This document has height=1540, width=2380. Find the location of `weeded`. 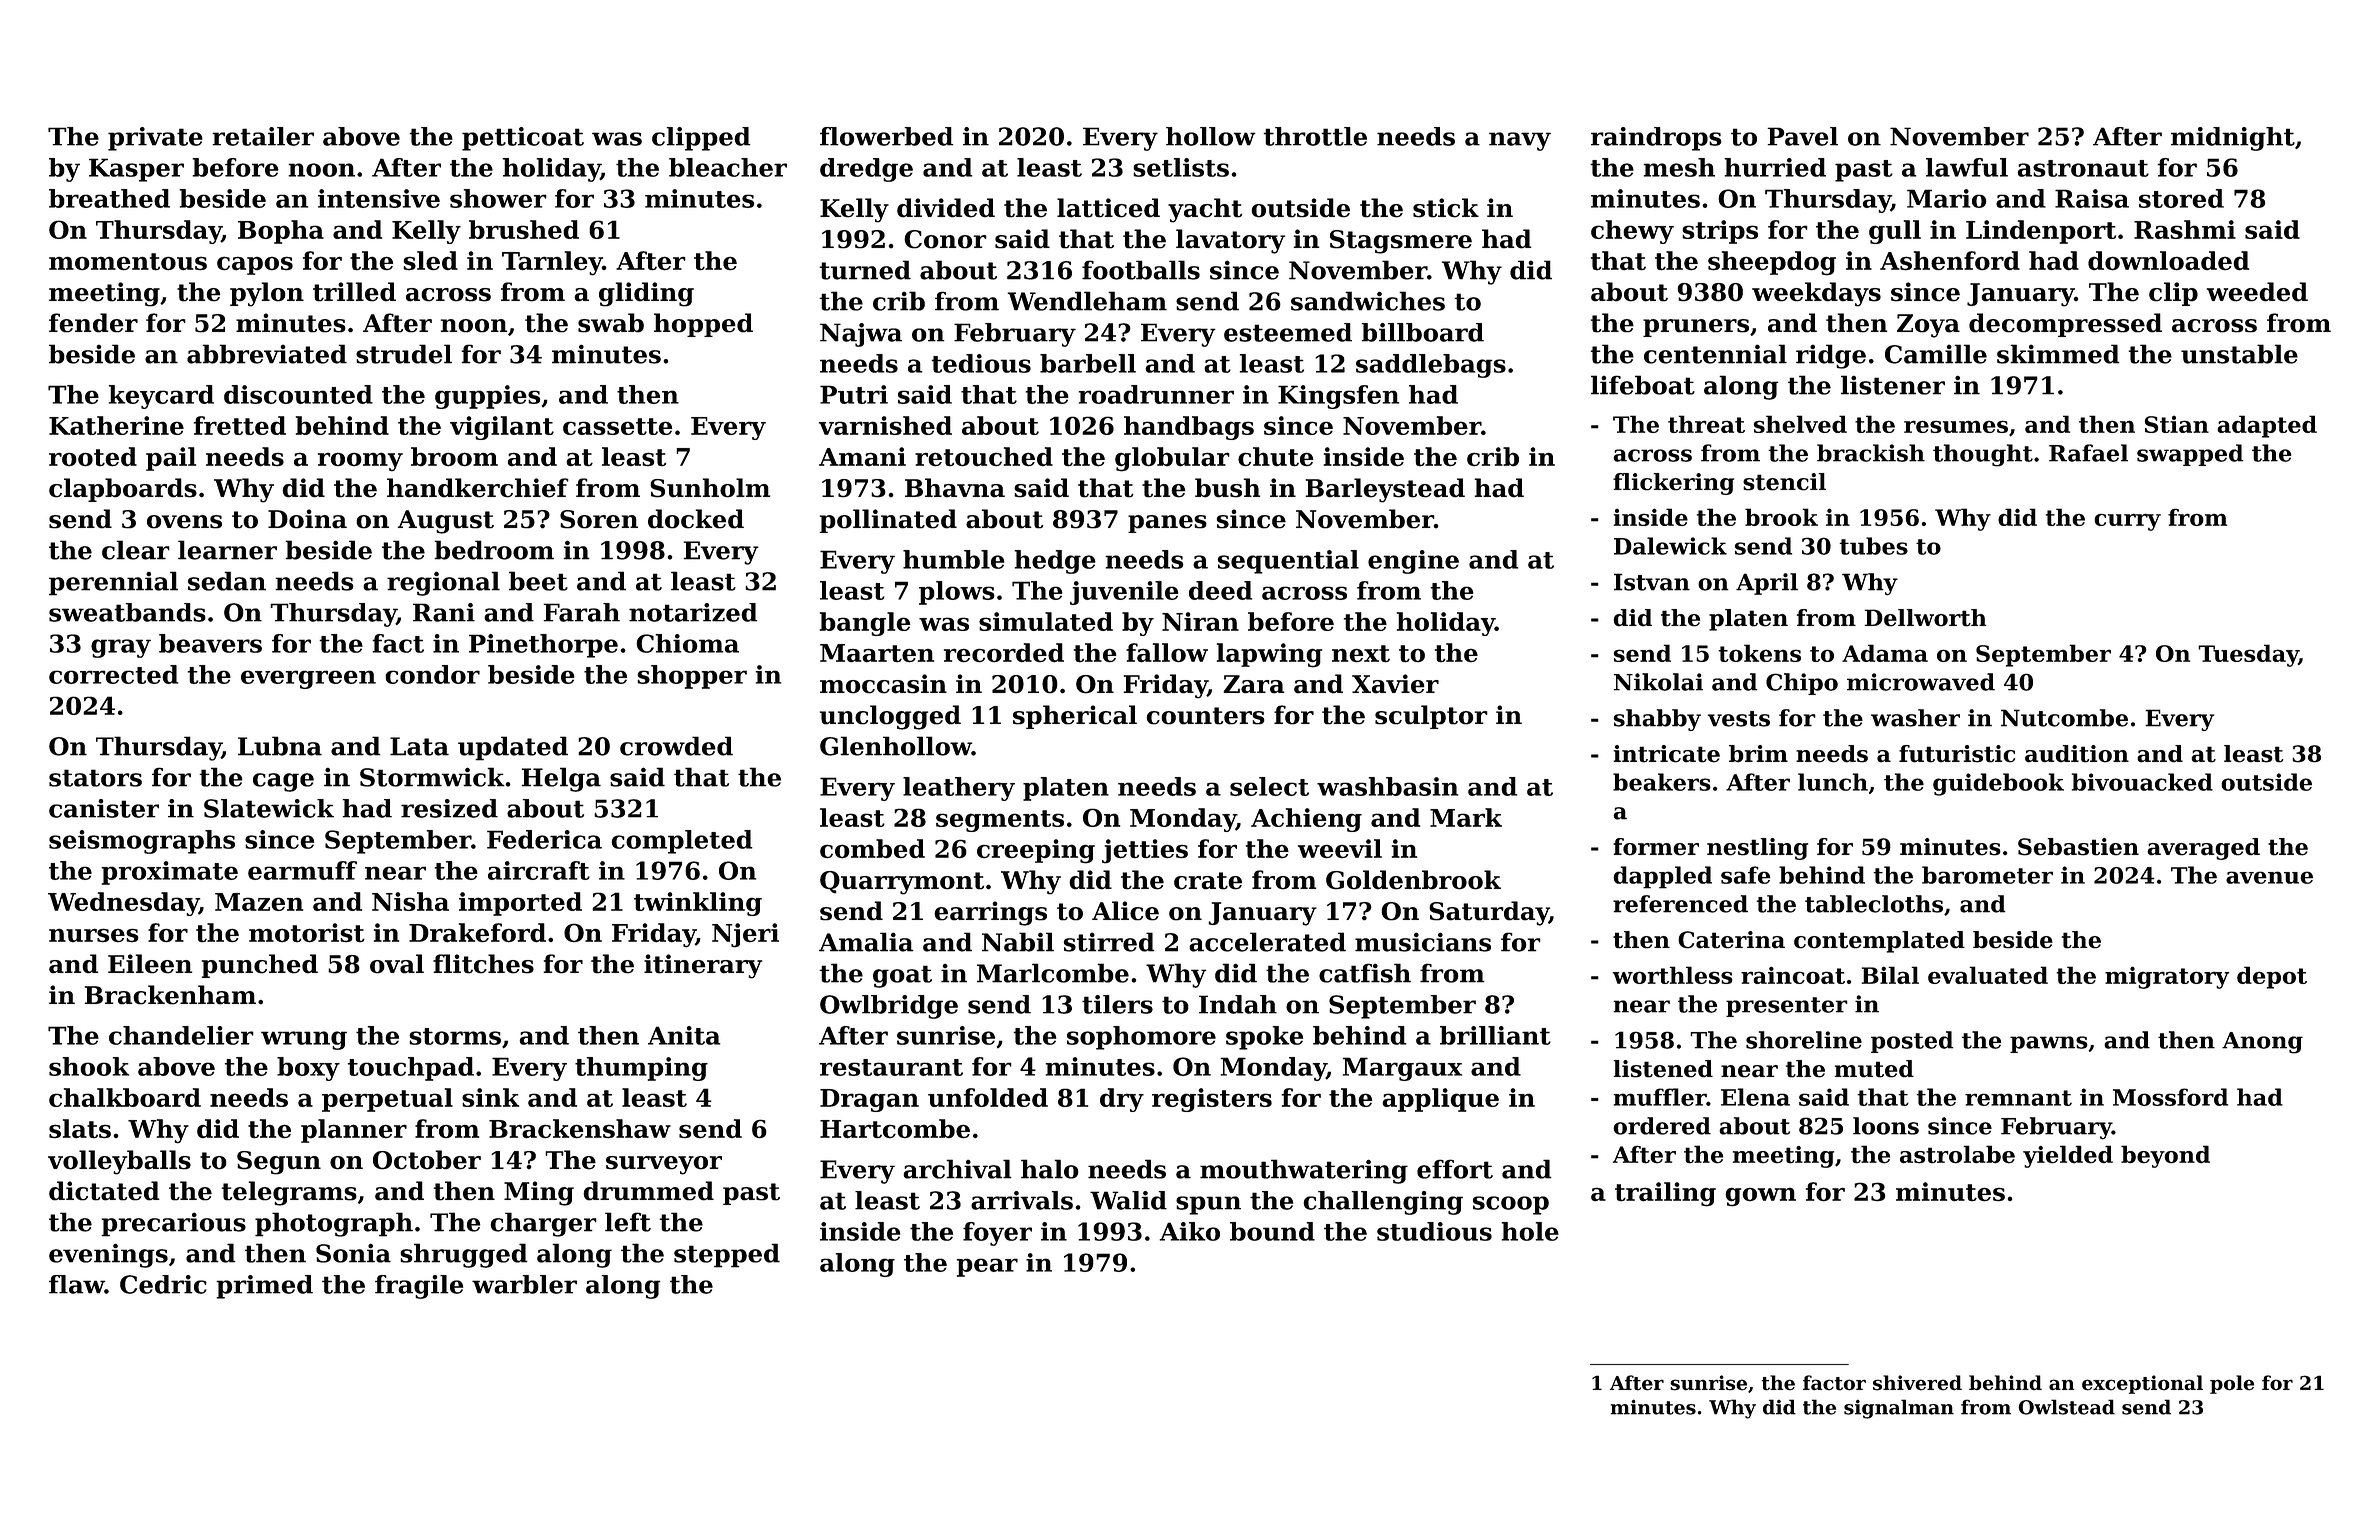

weeded is located at coordinates (2257, 292).
